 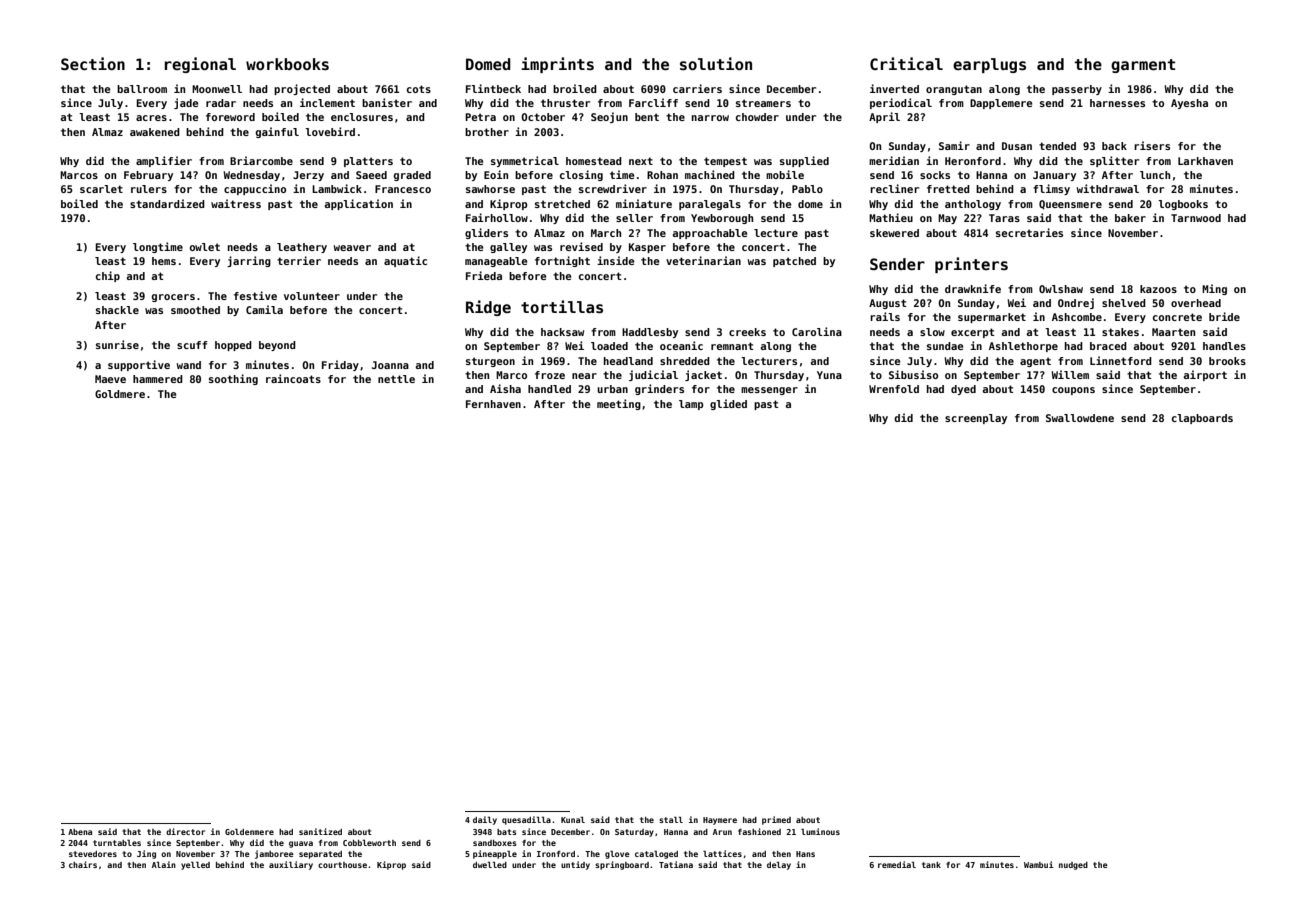 I want to click on kazoos, so click(x=1158, y=289).
